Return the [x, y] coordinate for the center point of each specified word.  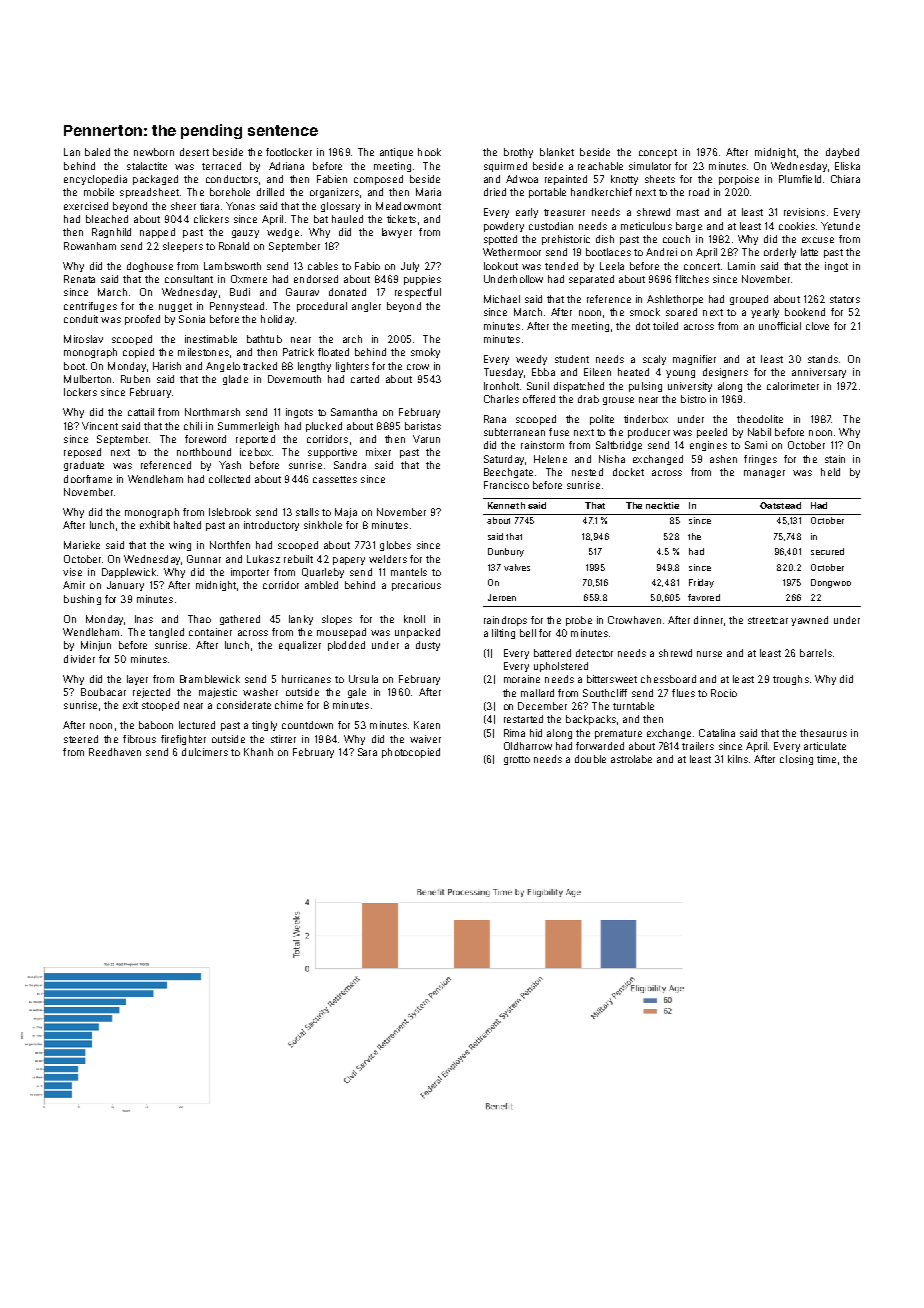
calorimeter [793, 386]
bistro [693, 399]
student [572, 359]
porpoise [739, 180]
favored [704, 597]
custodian [551, 226]
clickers [211, 219]
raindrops [505, 621]
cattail [141, 412]
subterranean [514, 432]
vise [72, 572]
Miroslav [83, 339]
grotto [517, 760]
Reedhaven [115, 752]
